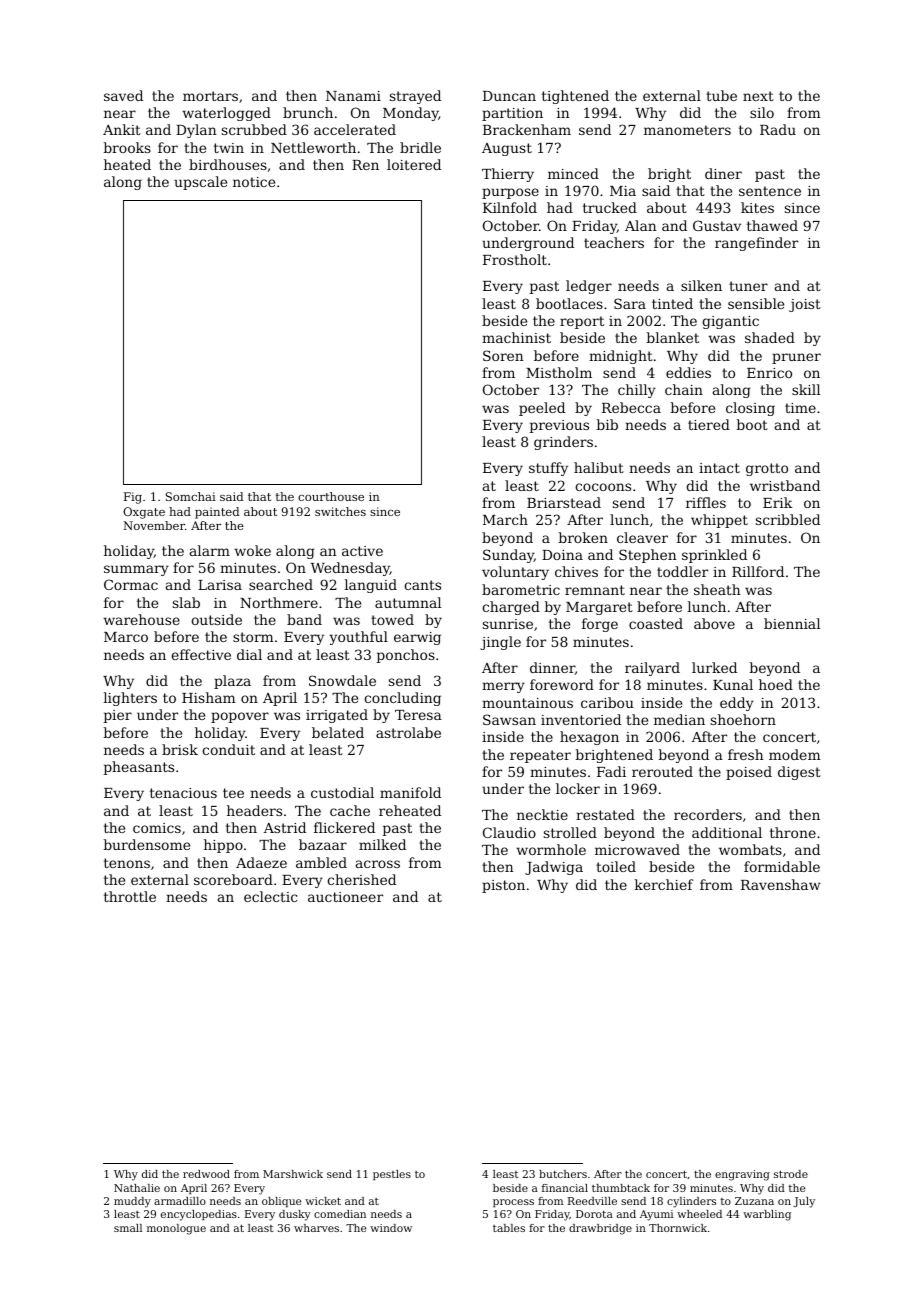 The image size is (924, 1308). I want to click on window, so click(391, 1228).
